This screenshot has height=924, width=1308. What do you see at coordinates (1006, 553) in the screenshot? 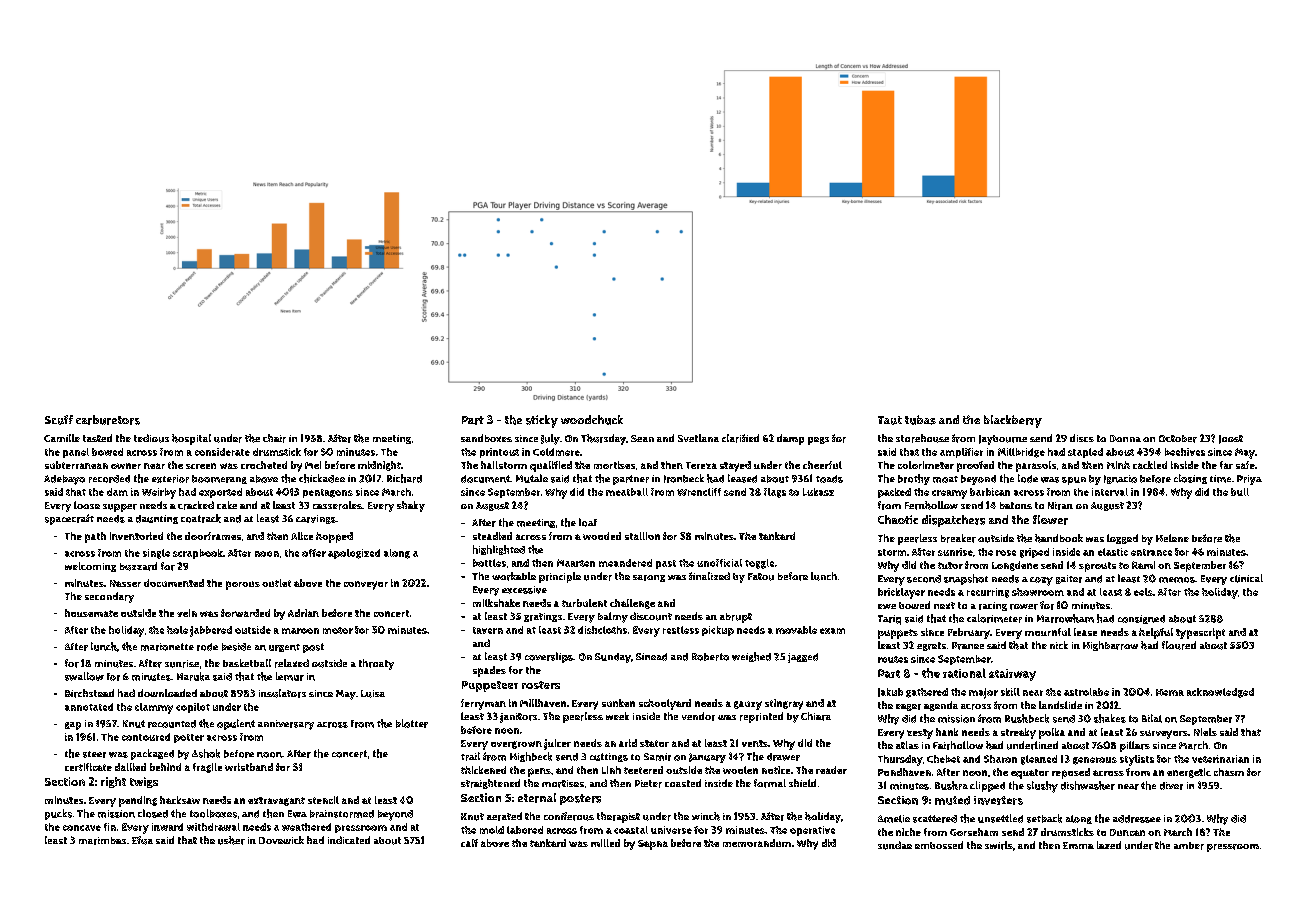
I see `rose` at bounding box center [1006, 553].
